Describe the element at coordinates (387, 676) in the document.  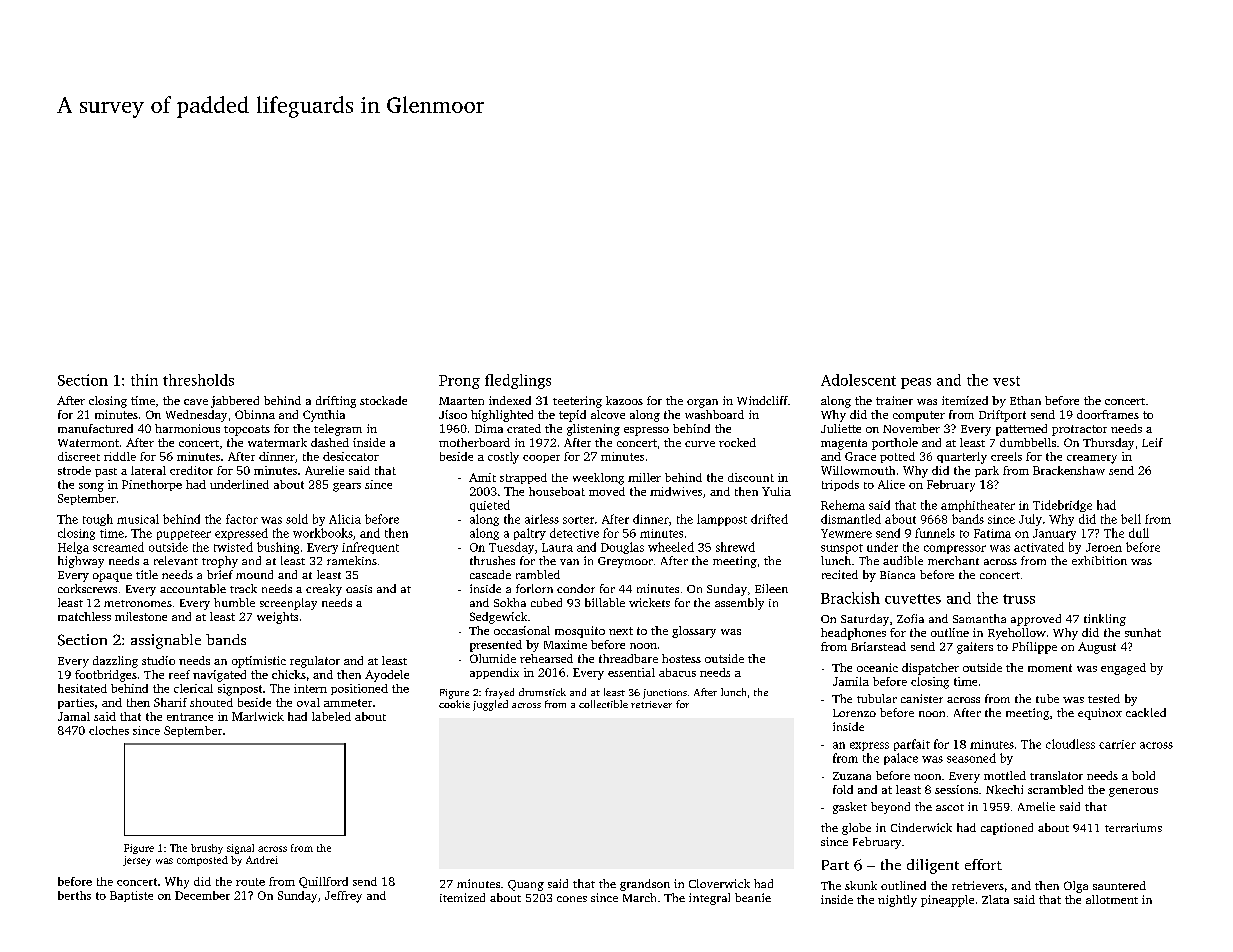
I see `Ayodele` at that location.
